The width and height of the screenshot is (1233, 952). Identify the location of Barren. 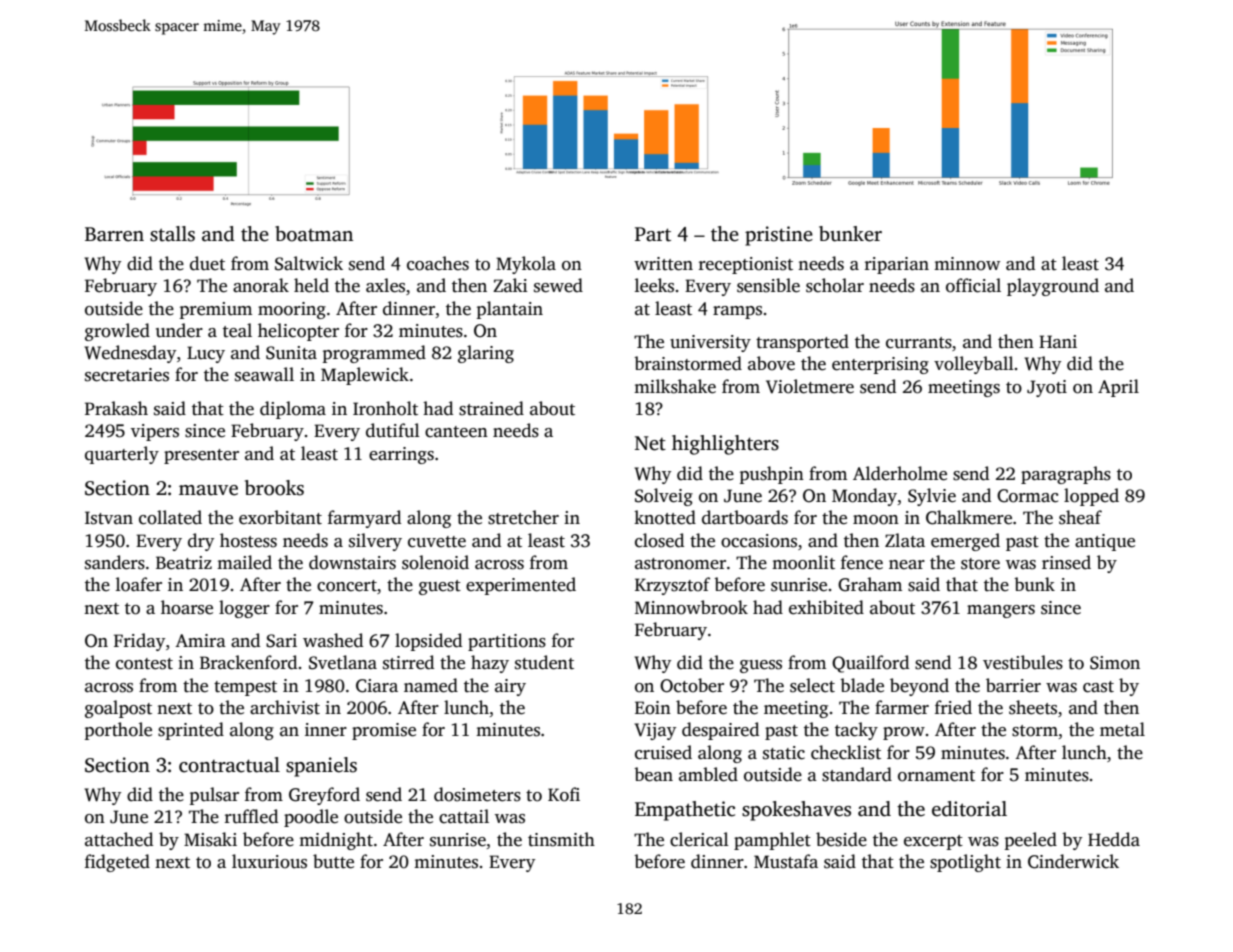
(114, 234).
